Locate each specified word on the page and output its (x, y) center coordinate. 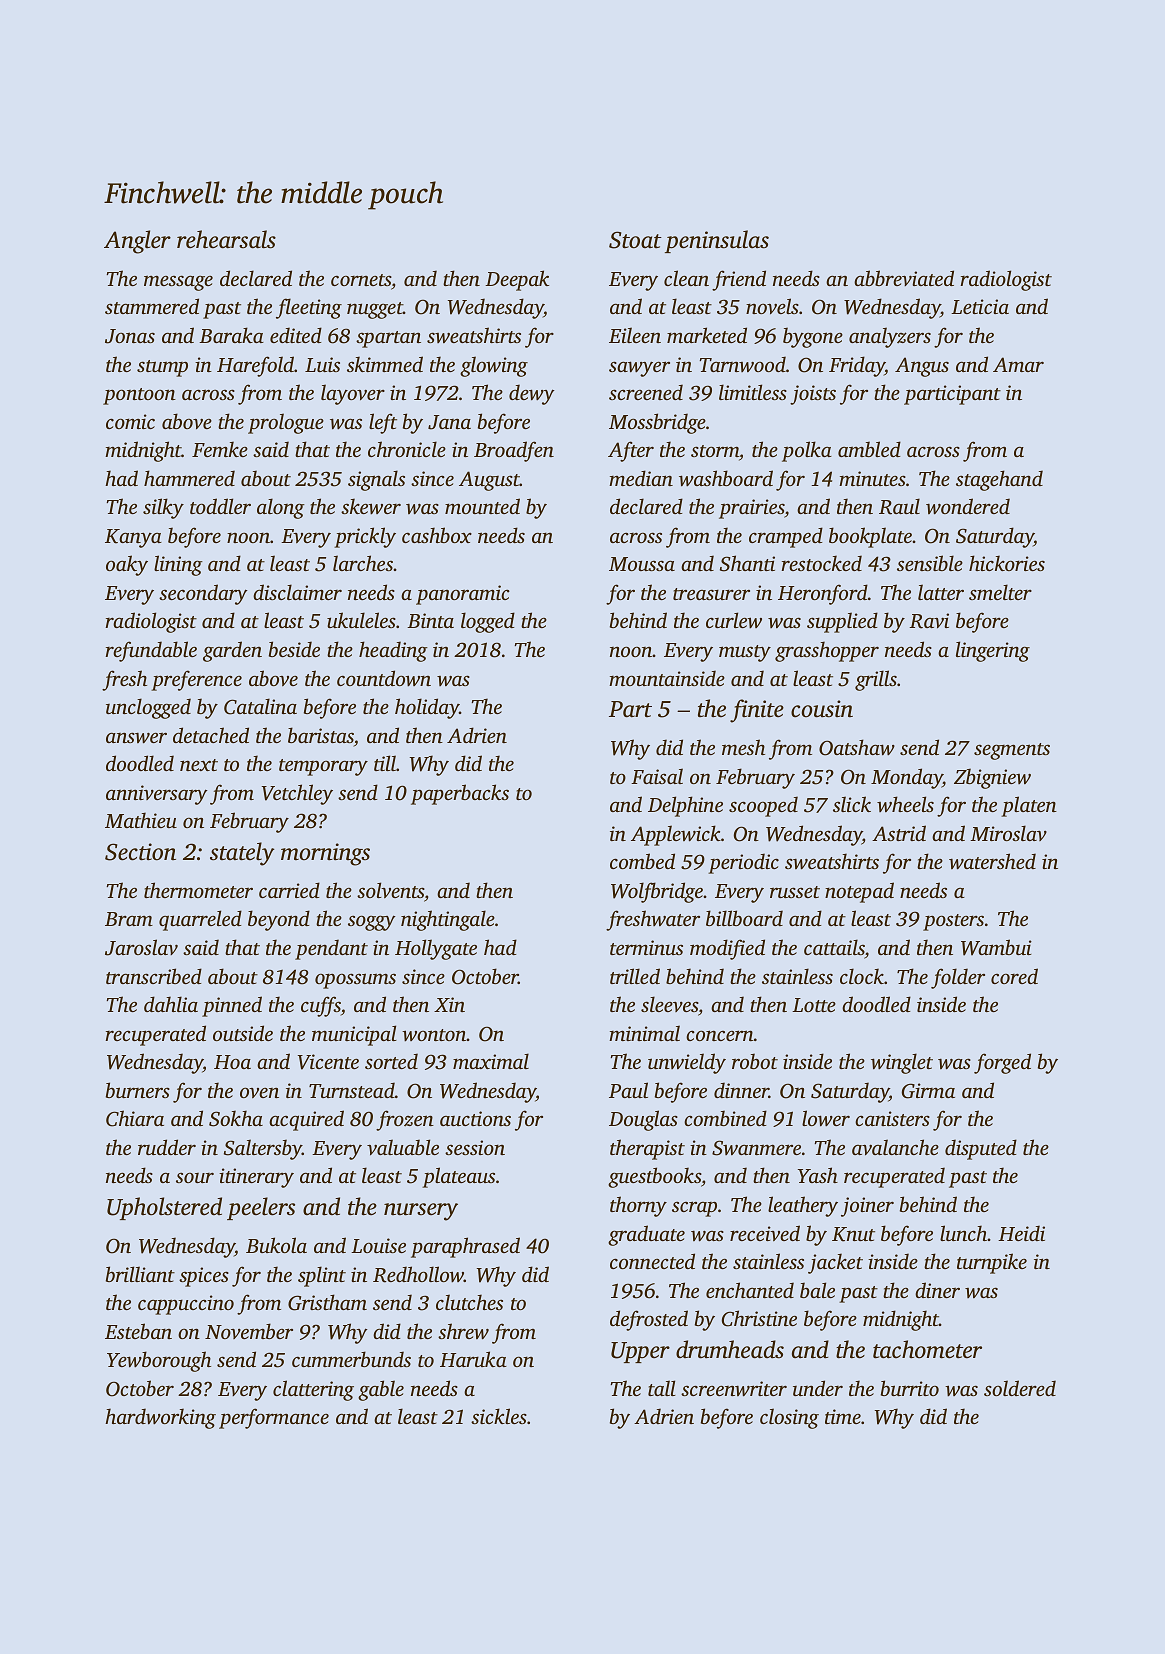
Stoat (635, 240)
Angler (137, 242)
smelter (1000, 592)
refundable (151, 651)
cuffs (321, 1006)
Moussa (642, 564)
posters (953, 922)
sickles (499, 1416)
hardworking (160, 1418)
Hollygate (436, 949)
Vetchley (297, 794)
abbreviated (904, 278)
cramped (786, 537)
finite (757, 711)
